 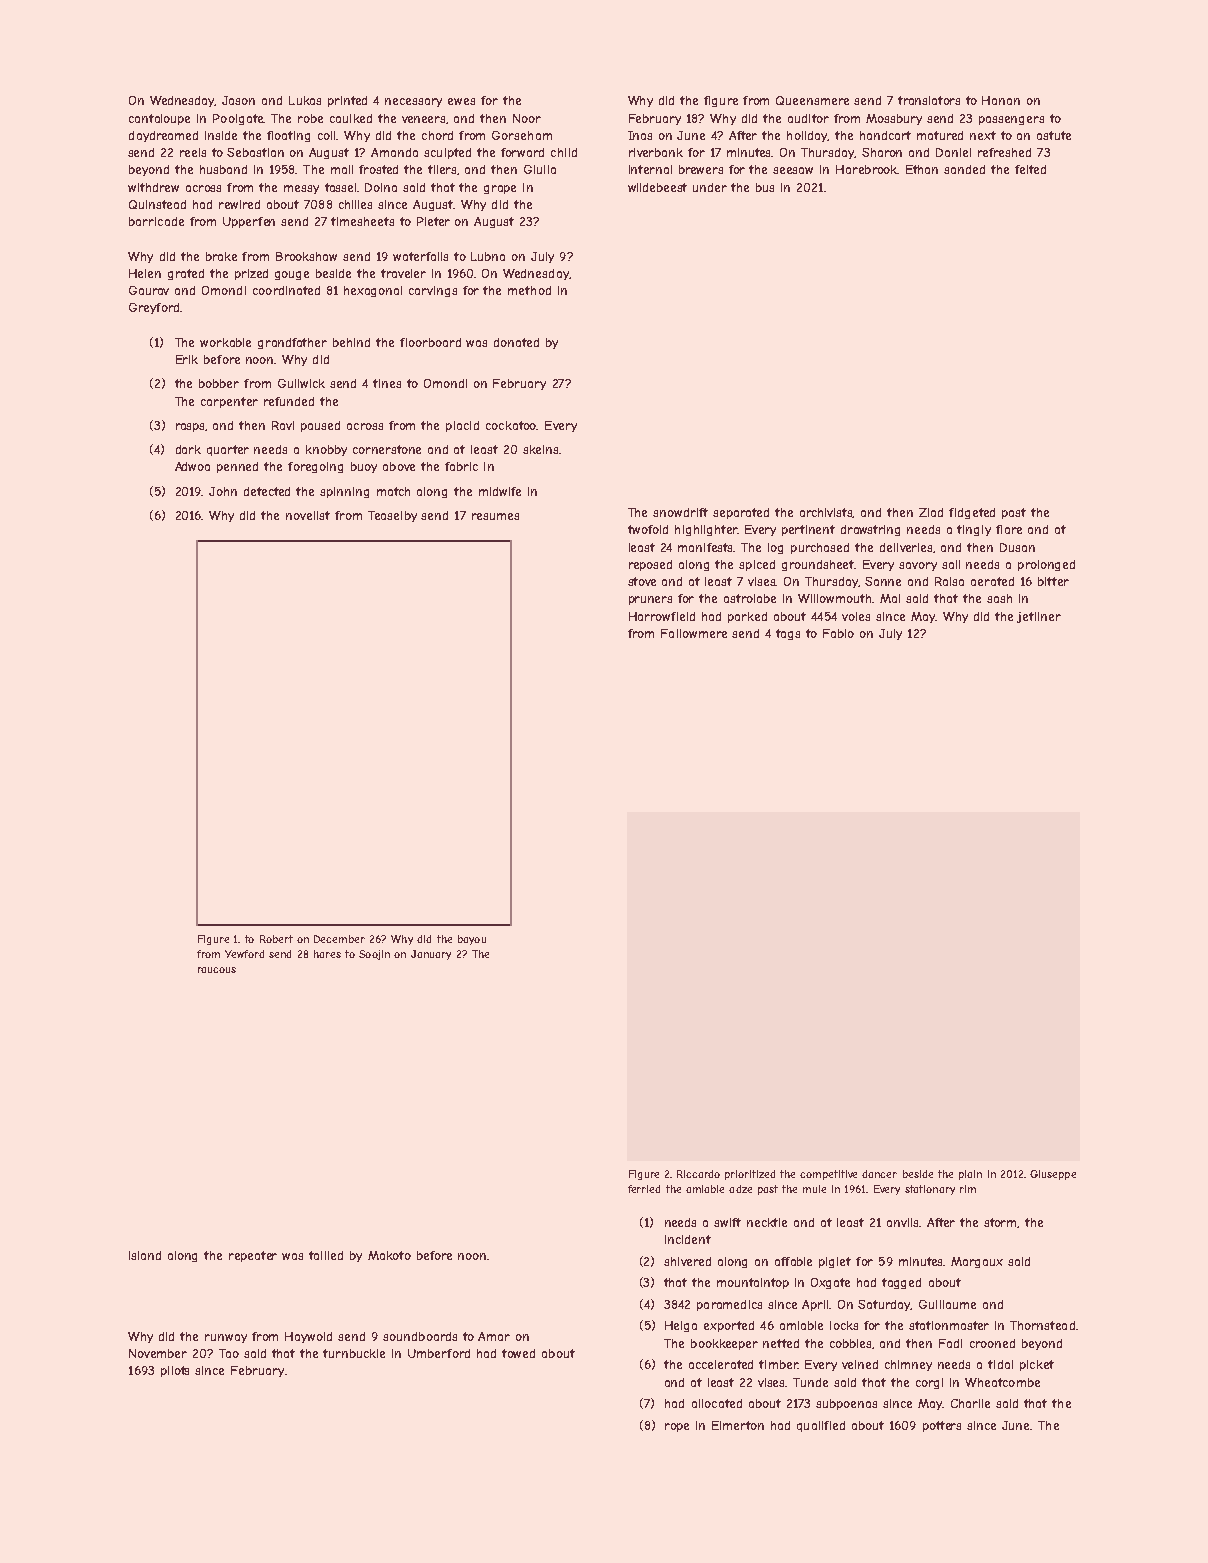 I want to click on archivists, so click(x=826, y=513).
